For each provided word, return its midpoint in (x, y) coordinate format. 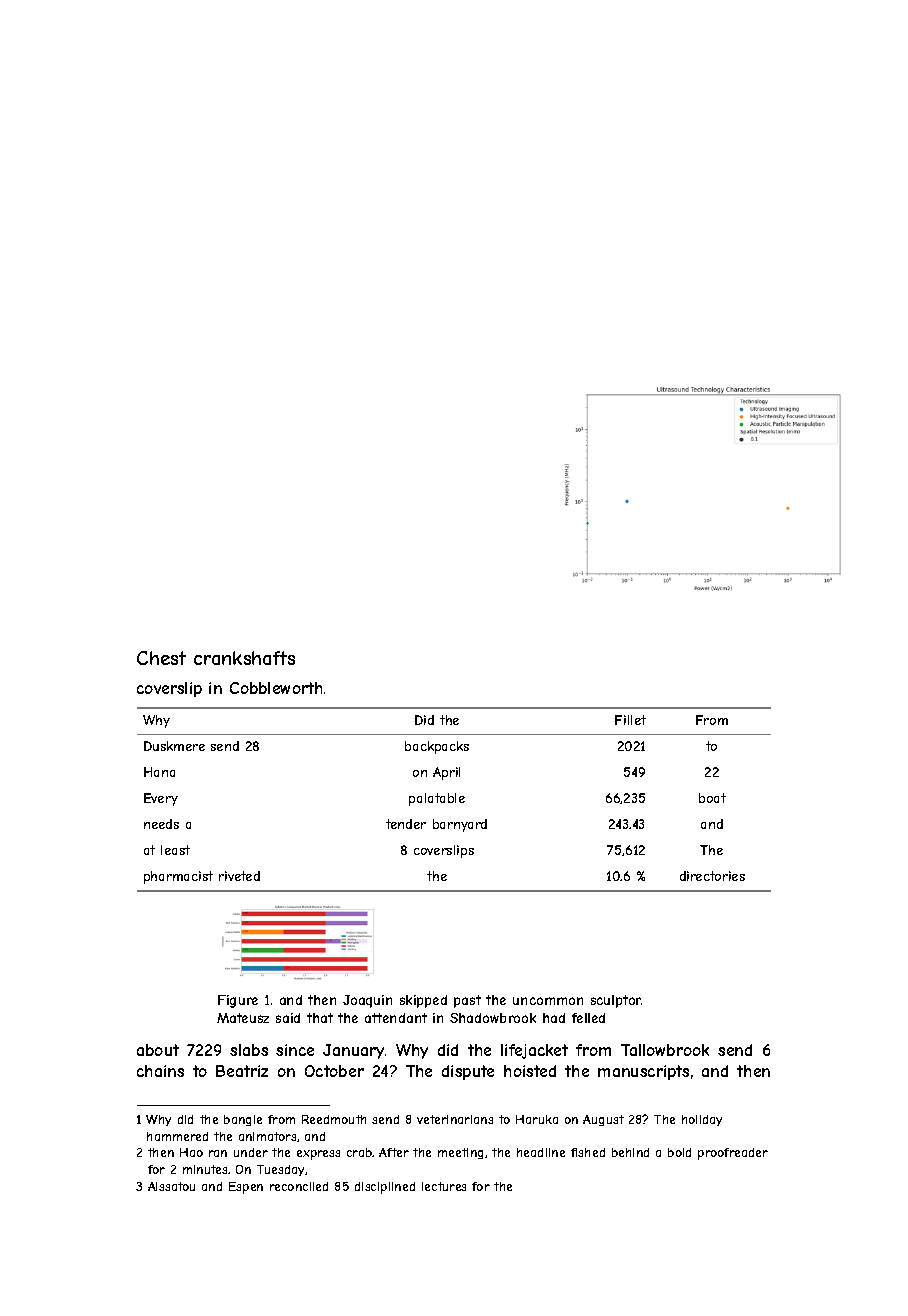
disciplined (385, 1188)
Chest (161, 658)
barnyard (460, 825)
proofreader (733, 1154)
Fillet (630, 720)
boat (712, 798)
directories (712, 876)
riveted (239, 876)
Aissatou (171, 1186)
